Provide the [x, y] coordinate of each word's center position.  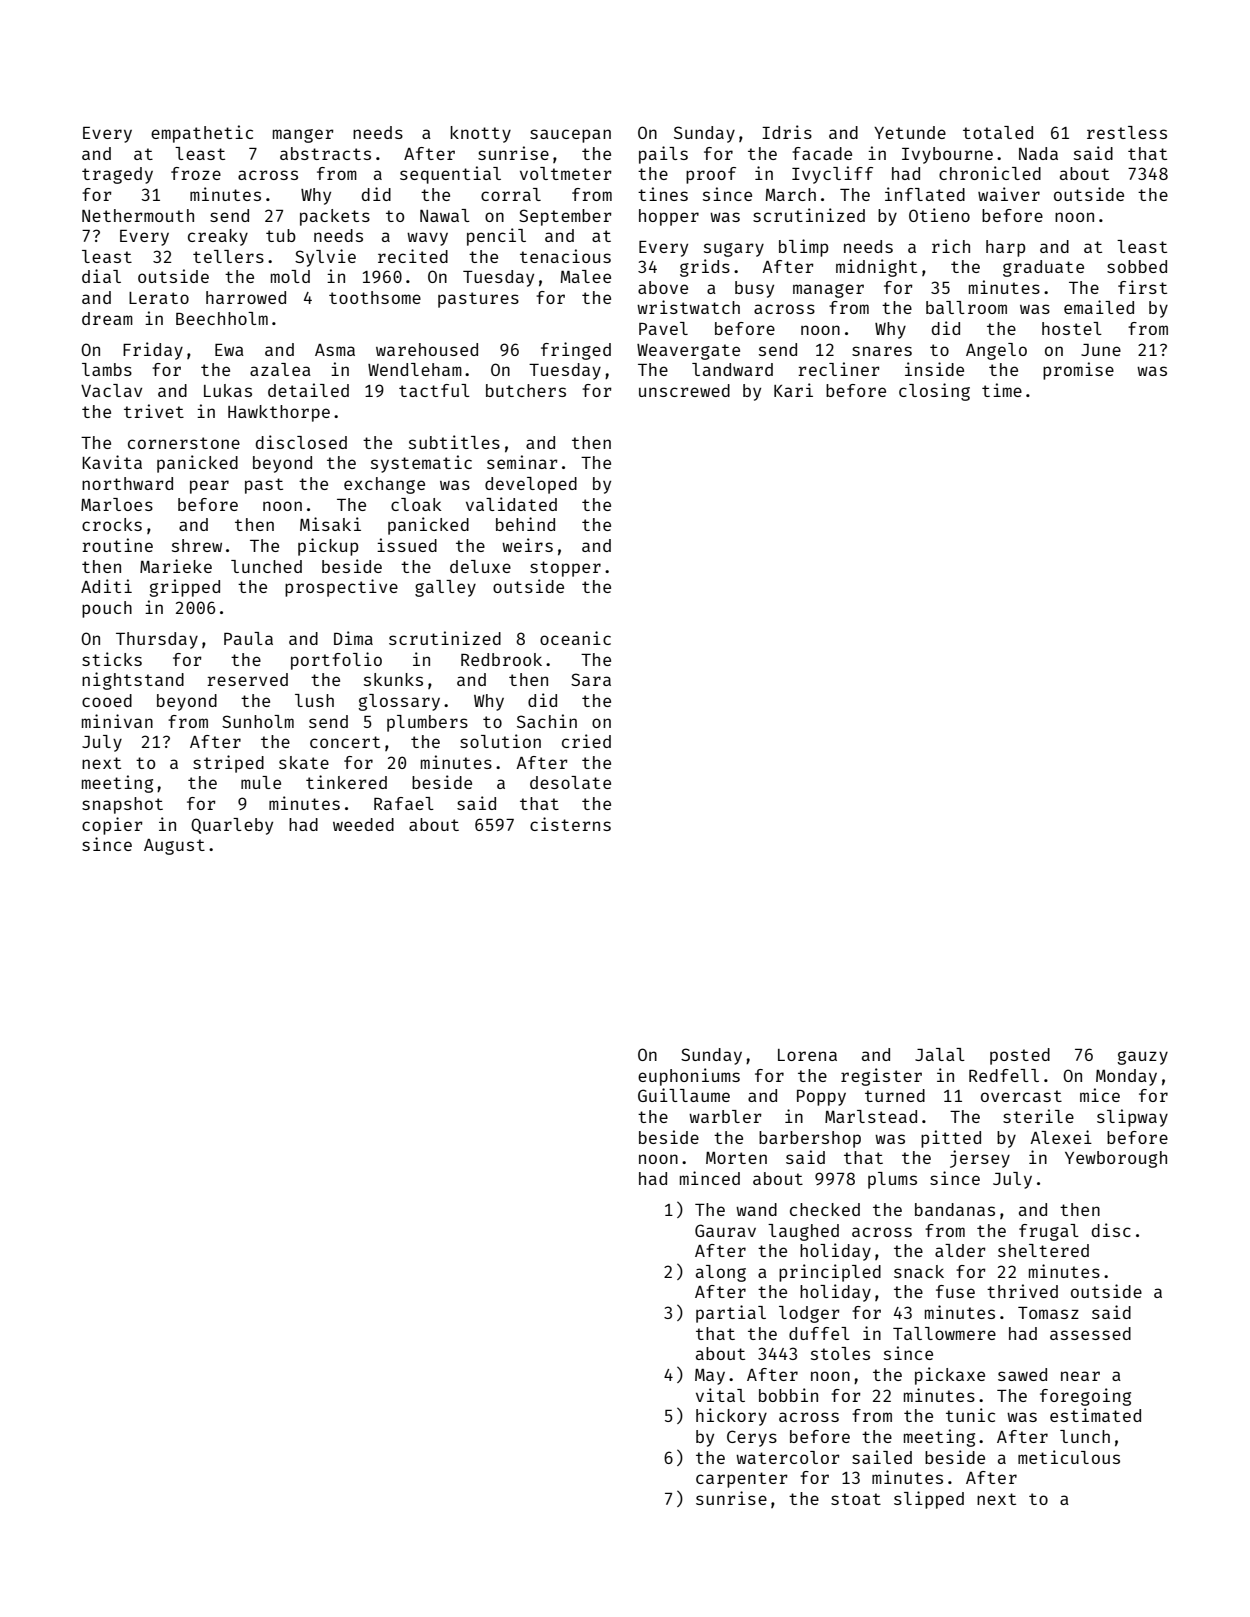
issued [407, 545]
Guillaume [684, 1095]
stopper [565, 569]
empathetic [202, 134]
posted [1020, 1056]
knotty [480, 134]
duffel [819, 1333]
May [710, 1377]
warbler [725, 1116]
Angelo [996, 351]
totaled [998, 132]
